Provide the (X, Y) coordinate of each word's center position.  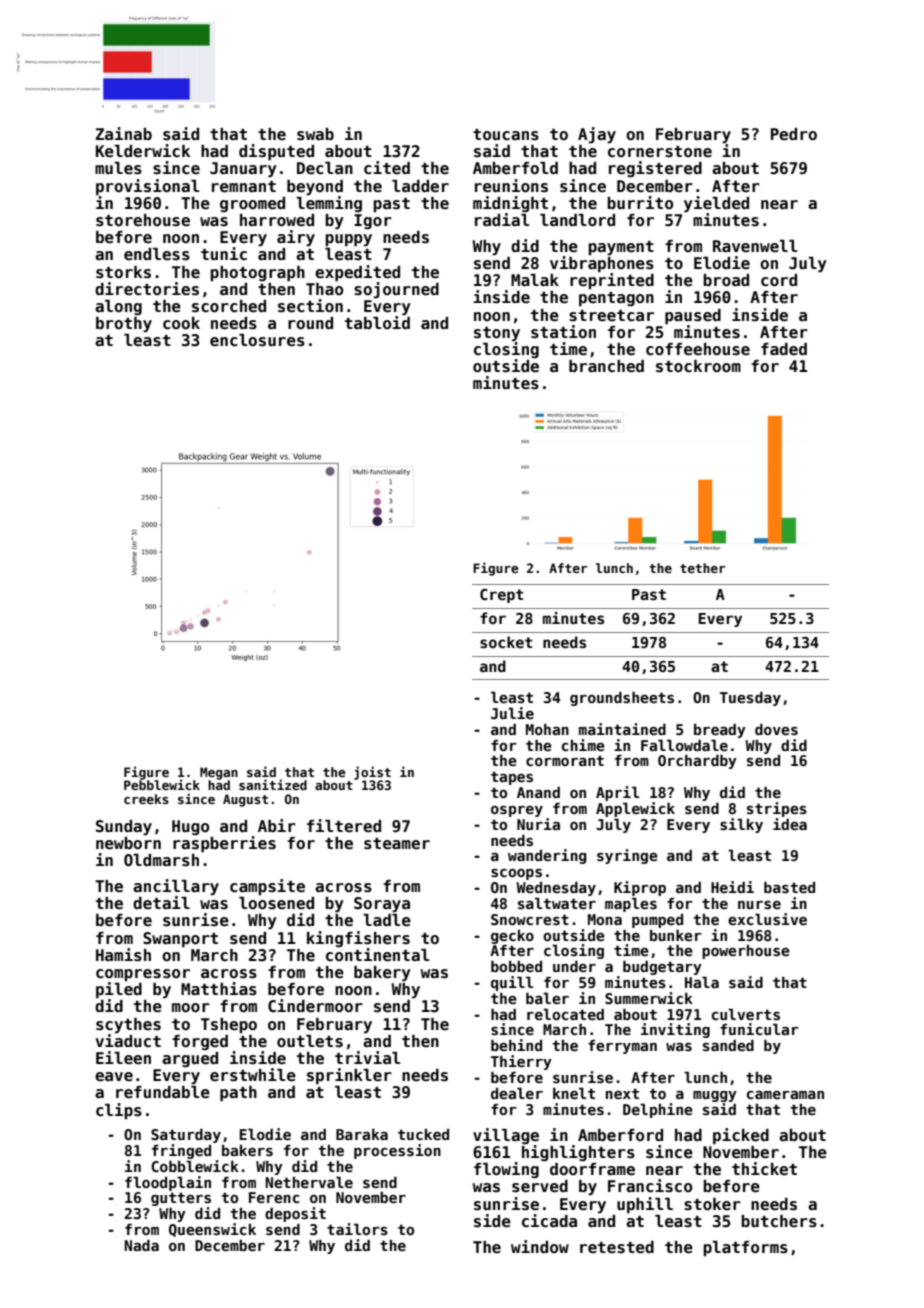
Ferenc (274, 1197)
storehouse (143, 220)
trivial (368, 1057)
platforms (745, 1248)
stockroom (698, 366)
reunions (511, 186)
